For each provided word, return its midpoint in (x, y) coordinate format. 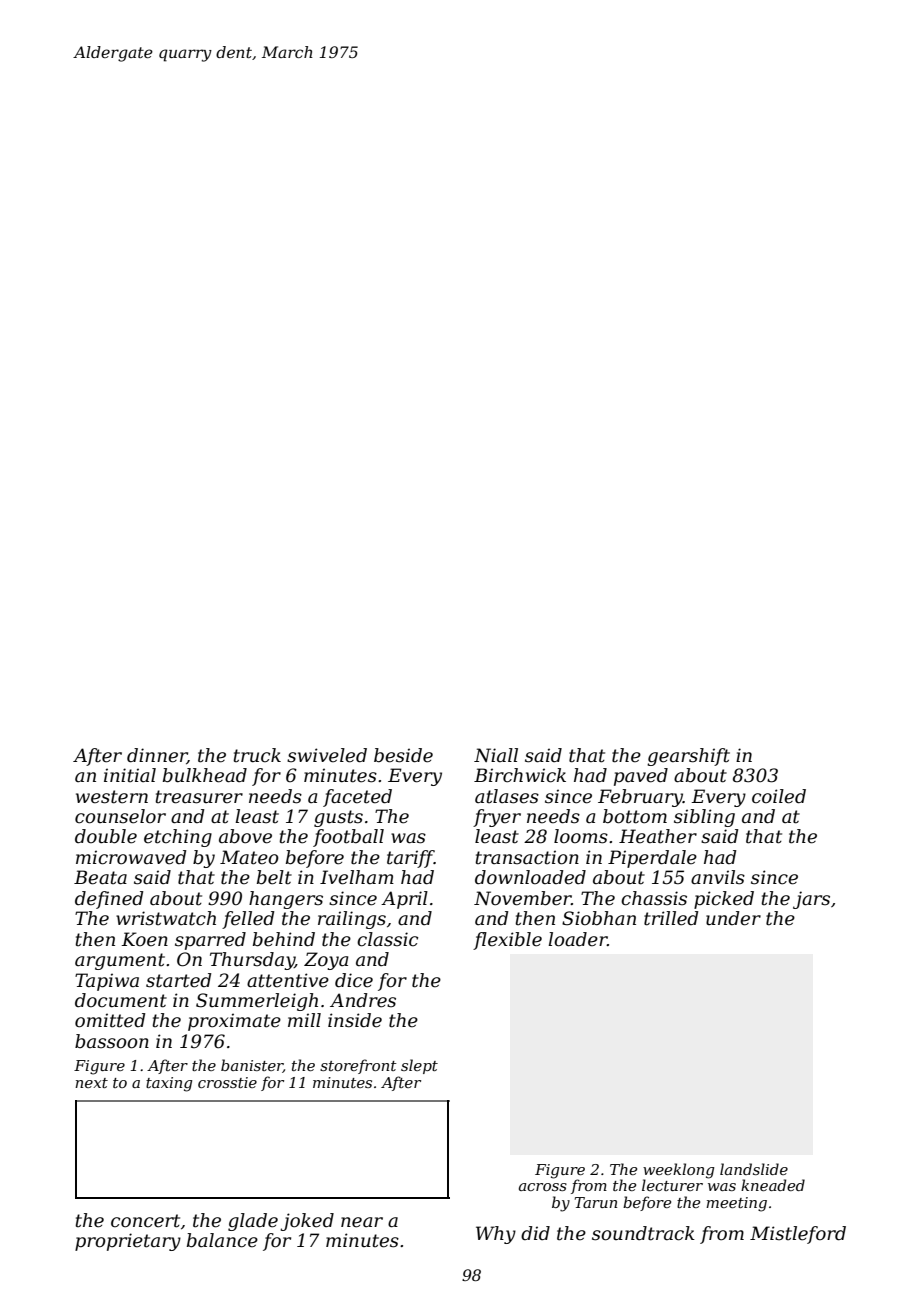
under (733, 918)
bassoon (112, 1041)
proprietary (128, 1242)
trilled (671, 918)
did (535, 1233)
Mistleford (798, 1235)
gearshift (688, 757)
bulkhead (205, 775)
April (404, 900)
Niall (496, 755)
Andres (363, 1000)
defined (109, 900)
